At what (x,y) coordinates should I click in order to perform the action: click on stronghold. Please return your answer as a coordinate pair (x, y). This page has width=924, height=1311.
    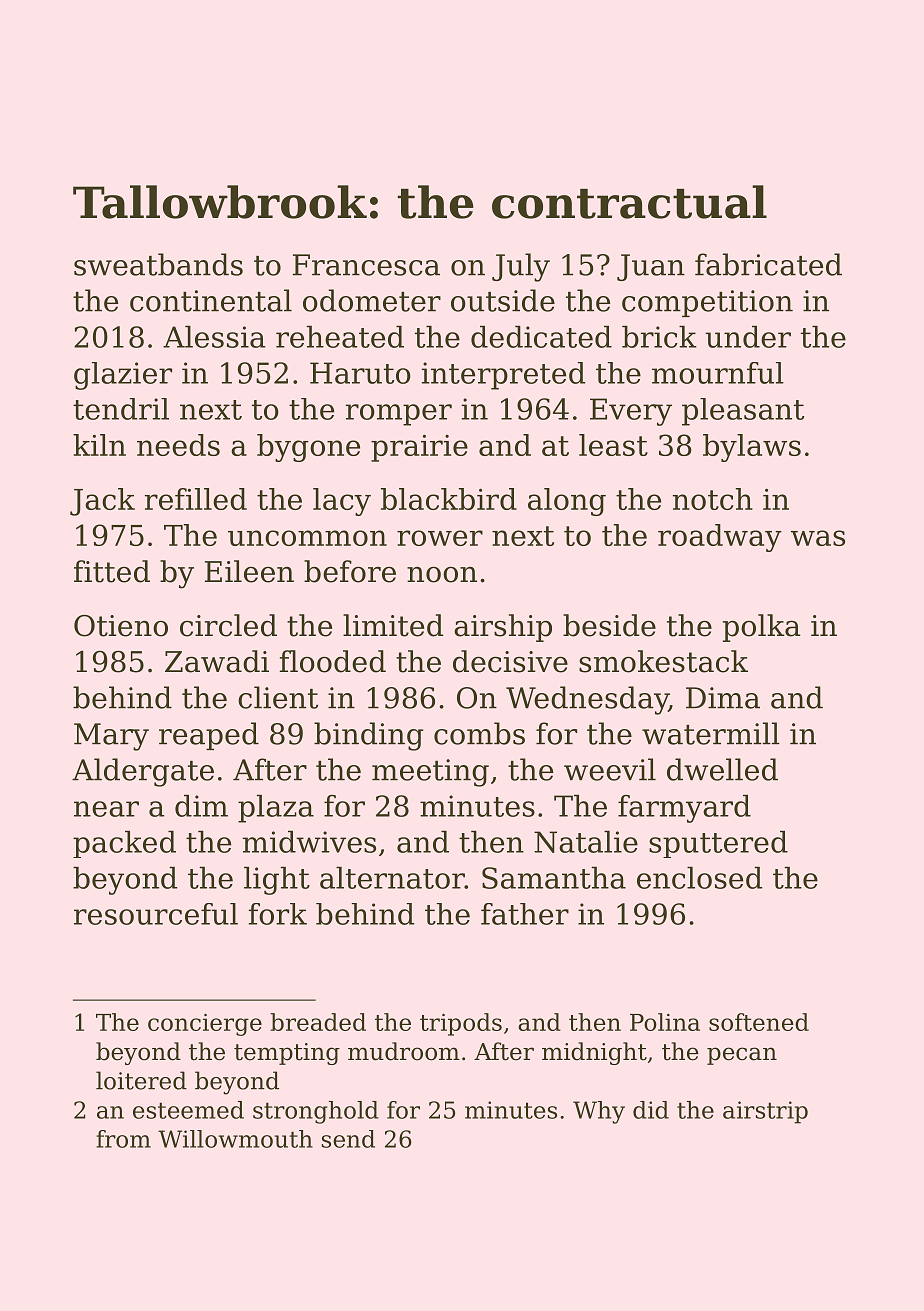
    Looking at the image, I should click on (316, 1112).
